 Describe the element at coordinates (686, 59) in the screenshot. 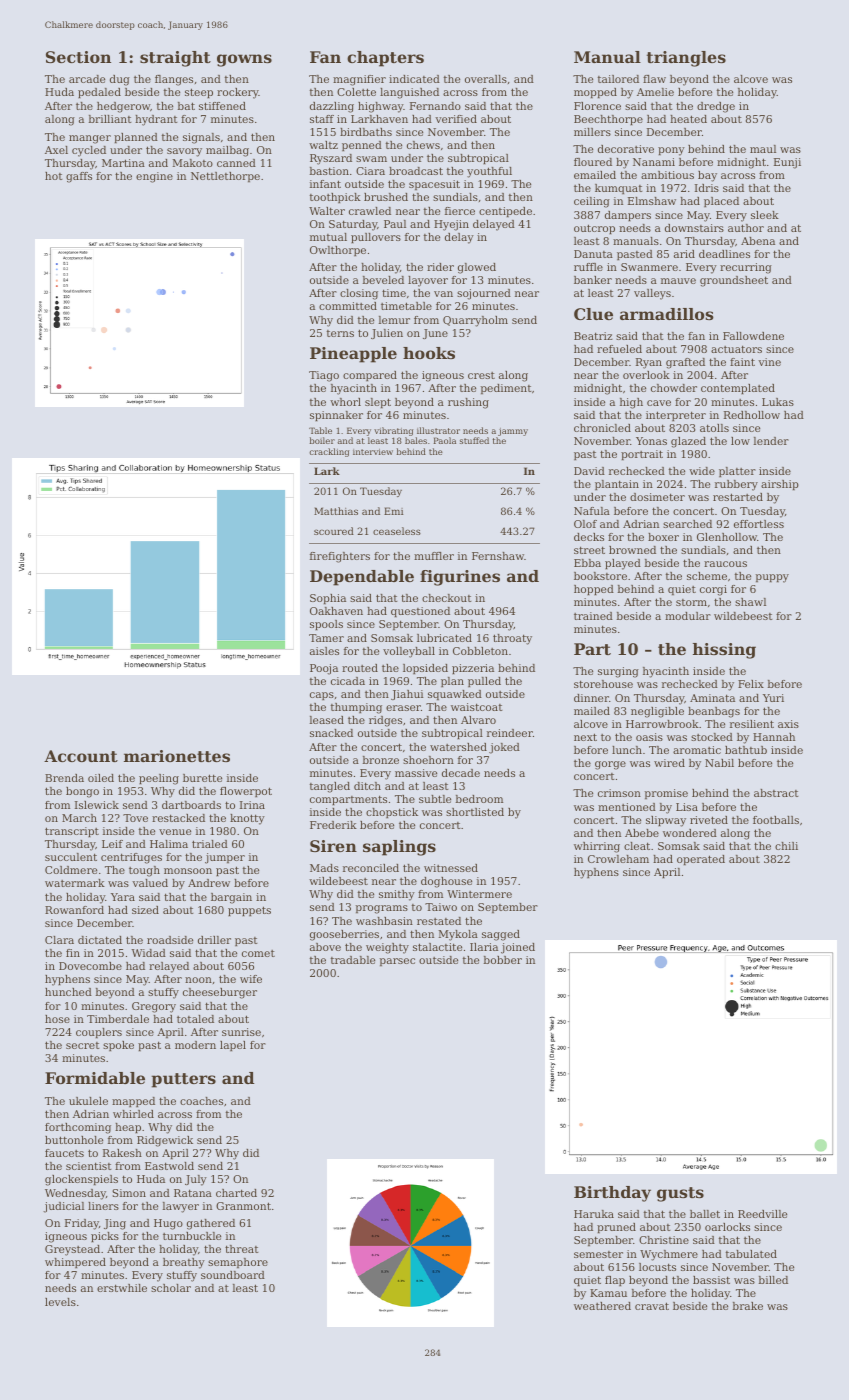

I see `triangles` at that location.
